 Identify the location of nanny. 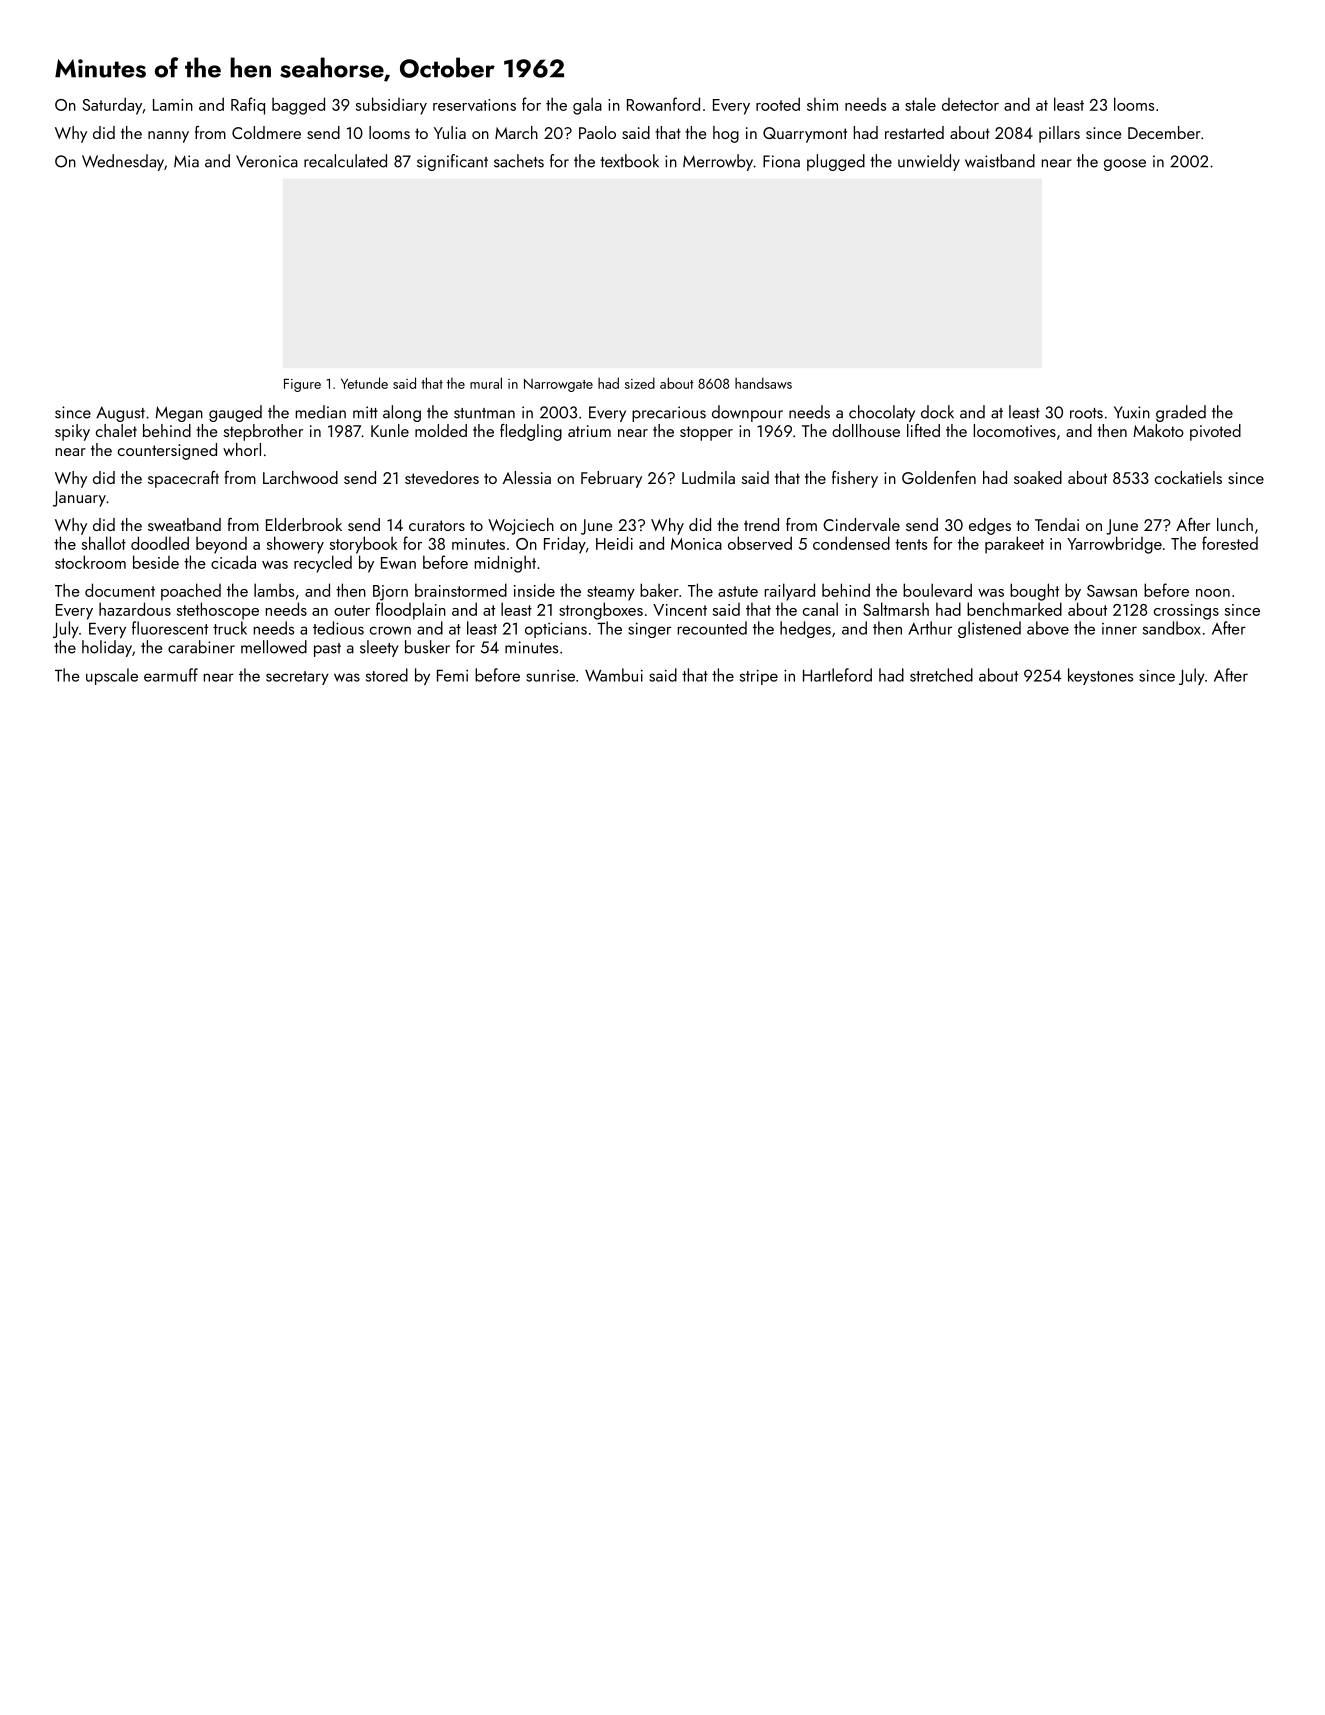
(168, 137).
